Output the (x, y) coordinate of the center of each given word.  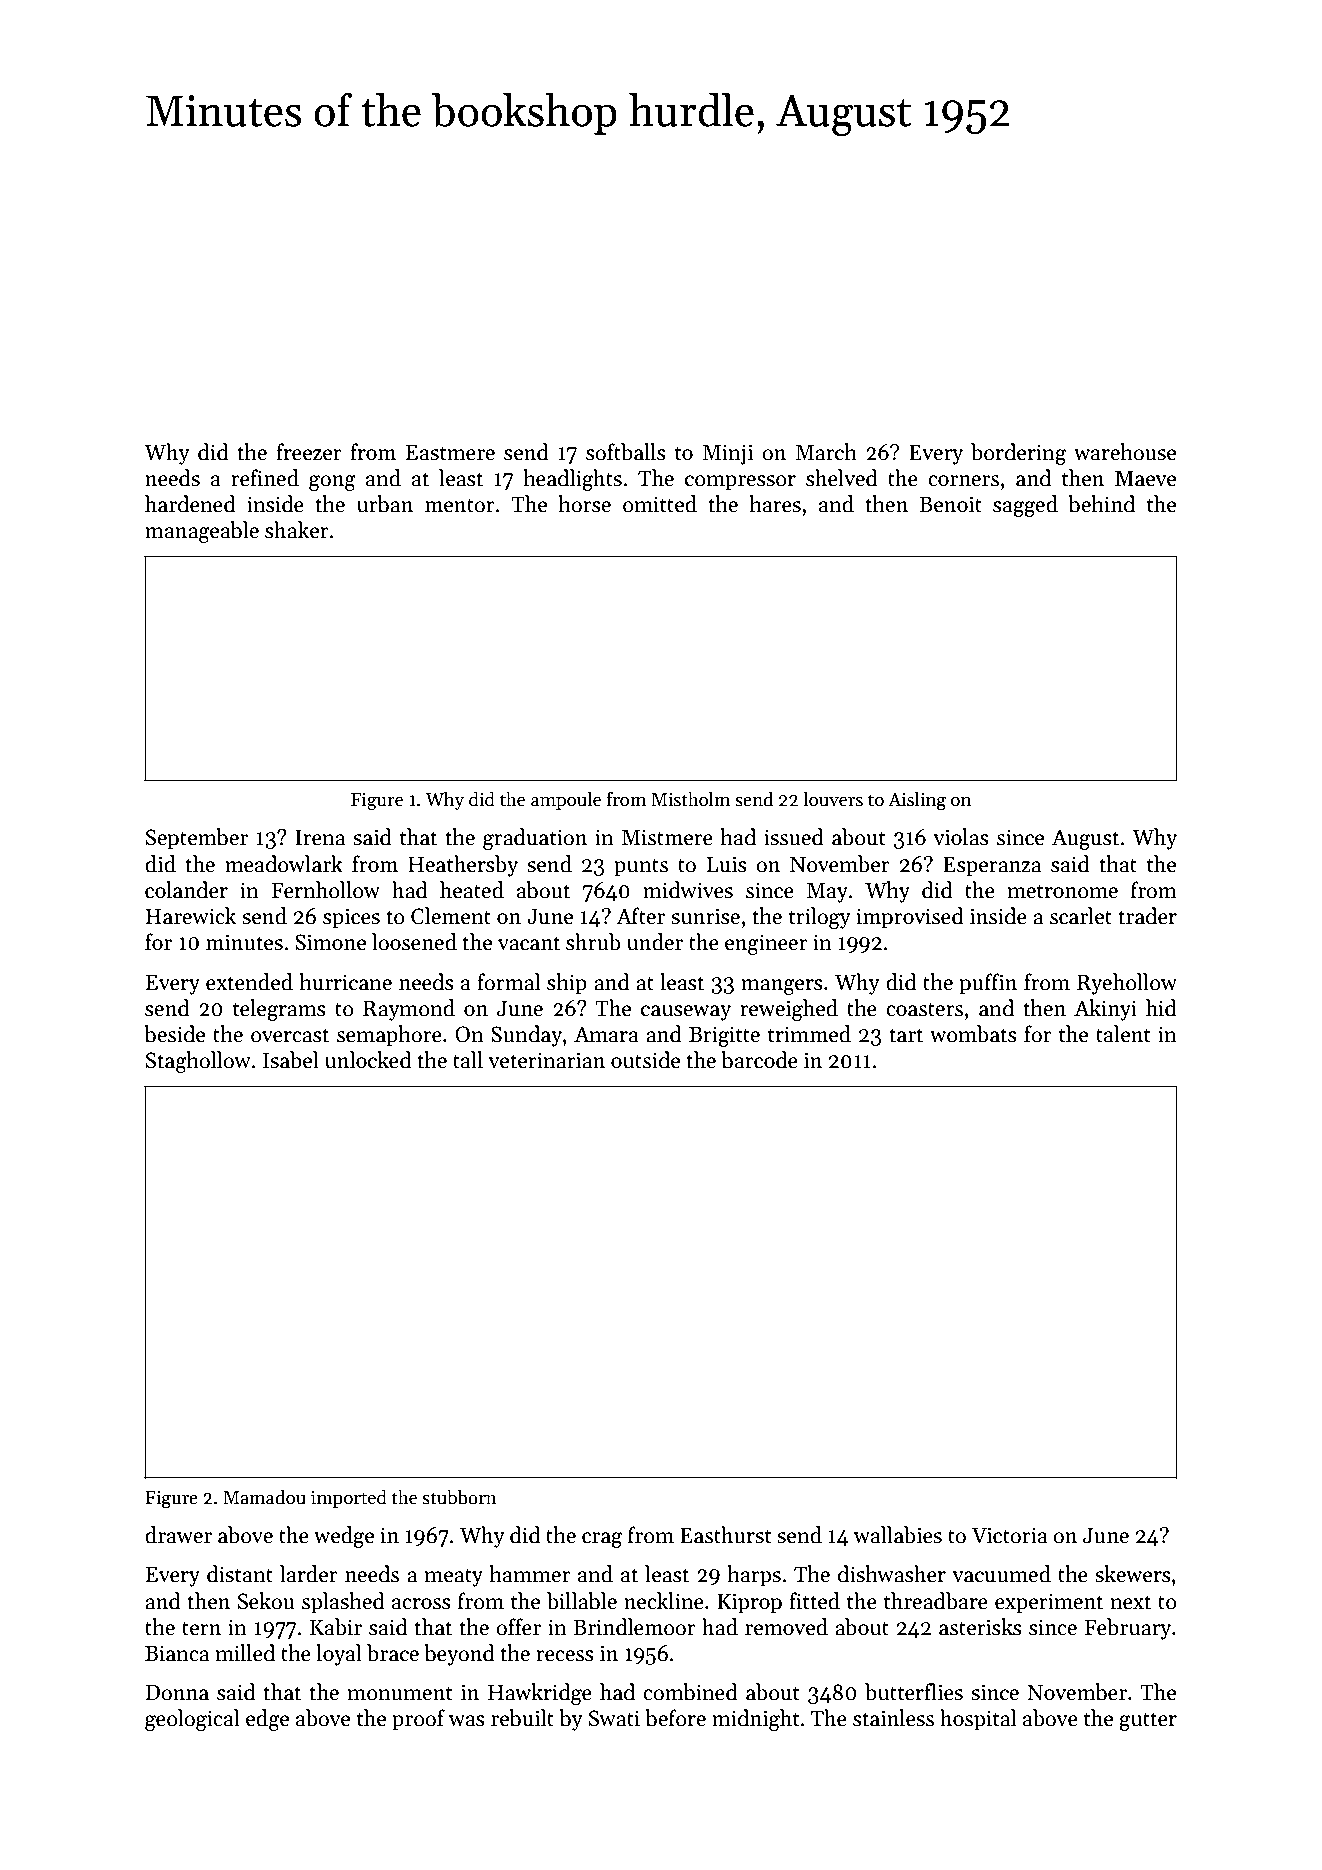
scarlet (1081, 916)
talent (1123, 1034)
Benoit (950, 504)
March (826, 452)
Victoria (1009, 1535)
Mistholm (690, 799)
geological (192, 1720)
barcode (759, 1060)
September (197, 839)
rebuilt (522, 1718)
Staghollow (198, 1062)
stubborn (459, 1497)
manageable (202, 532)
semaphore (389, 1036)
